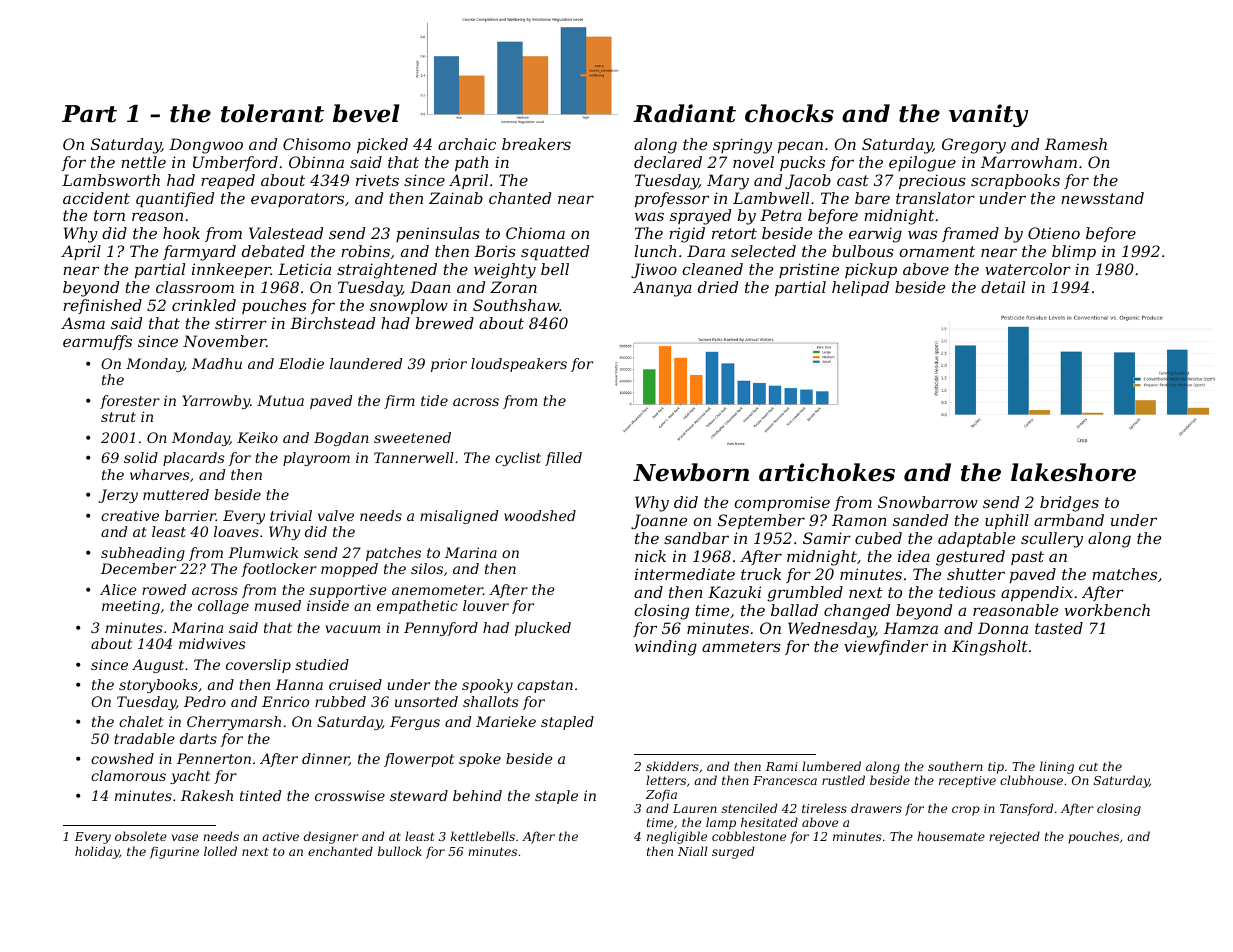 Image resolution: width=1233 pixels, height=952 pixels. I want to click on blimp, so click(1074, 252).
